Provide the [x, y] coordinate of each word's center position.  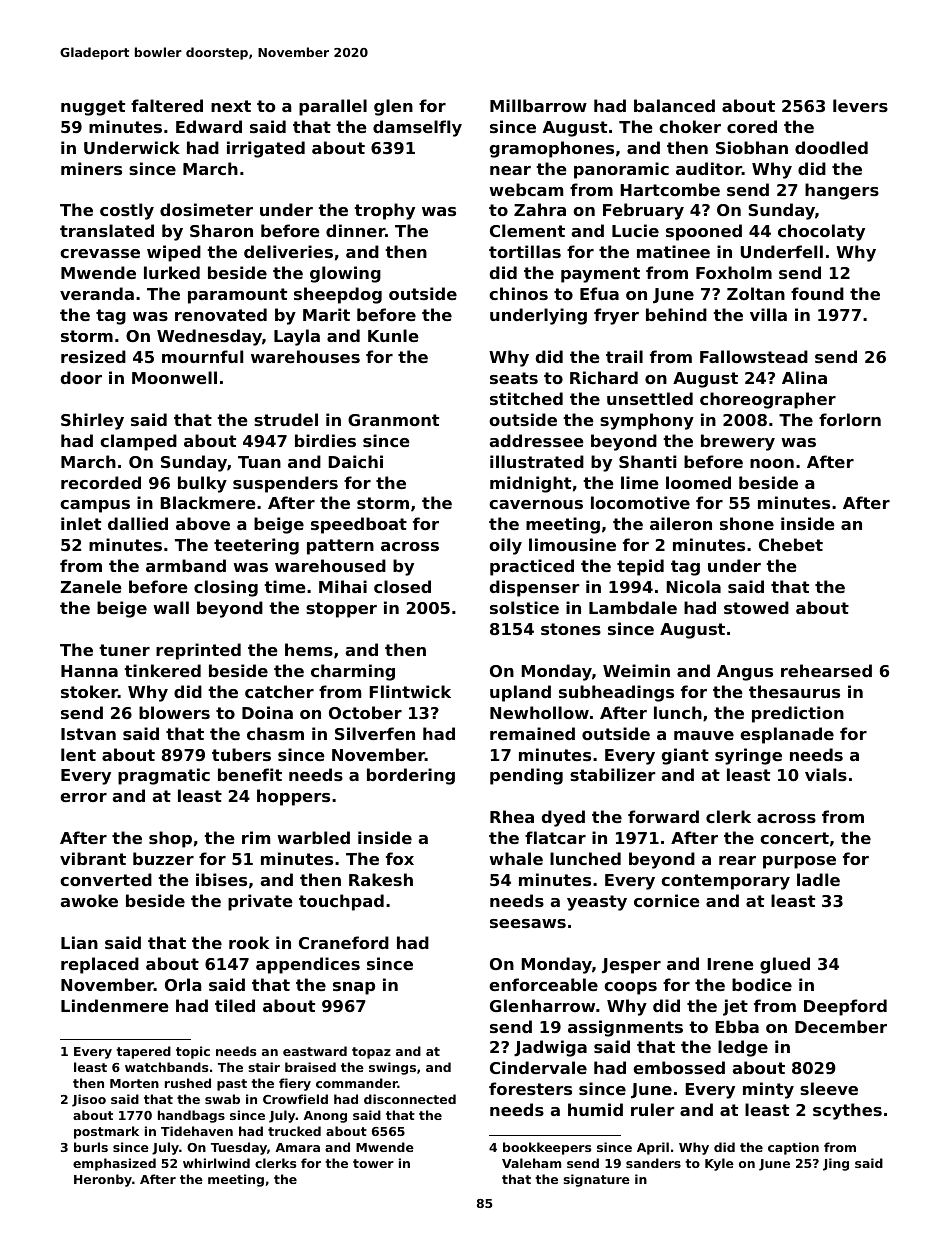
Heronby [103, 1180]
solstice [524, 607]
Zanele [91, 586]
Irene [730, 964]
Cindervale [538, 1067]
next [231, 106]
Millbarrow [538, 105]
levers [860, 105]
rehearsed [826, 670]
